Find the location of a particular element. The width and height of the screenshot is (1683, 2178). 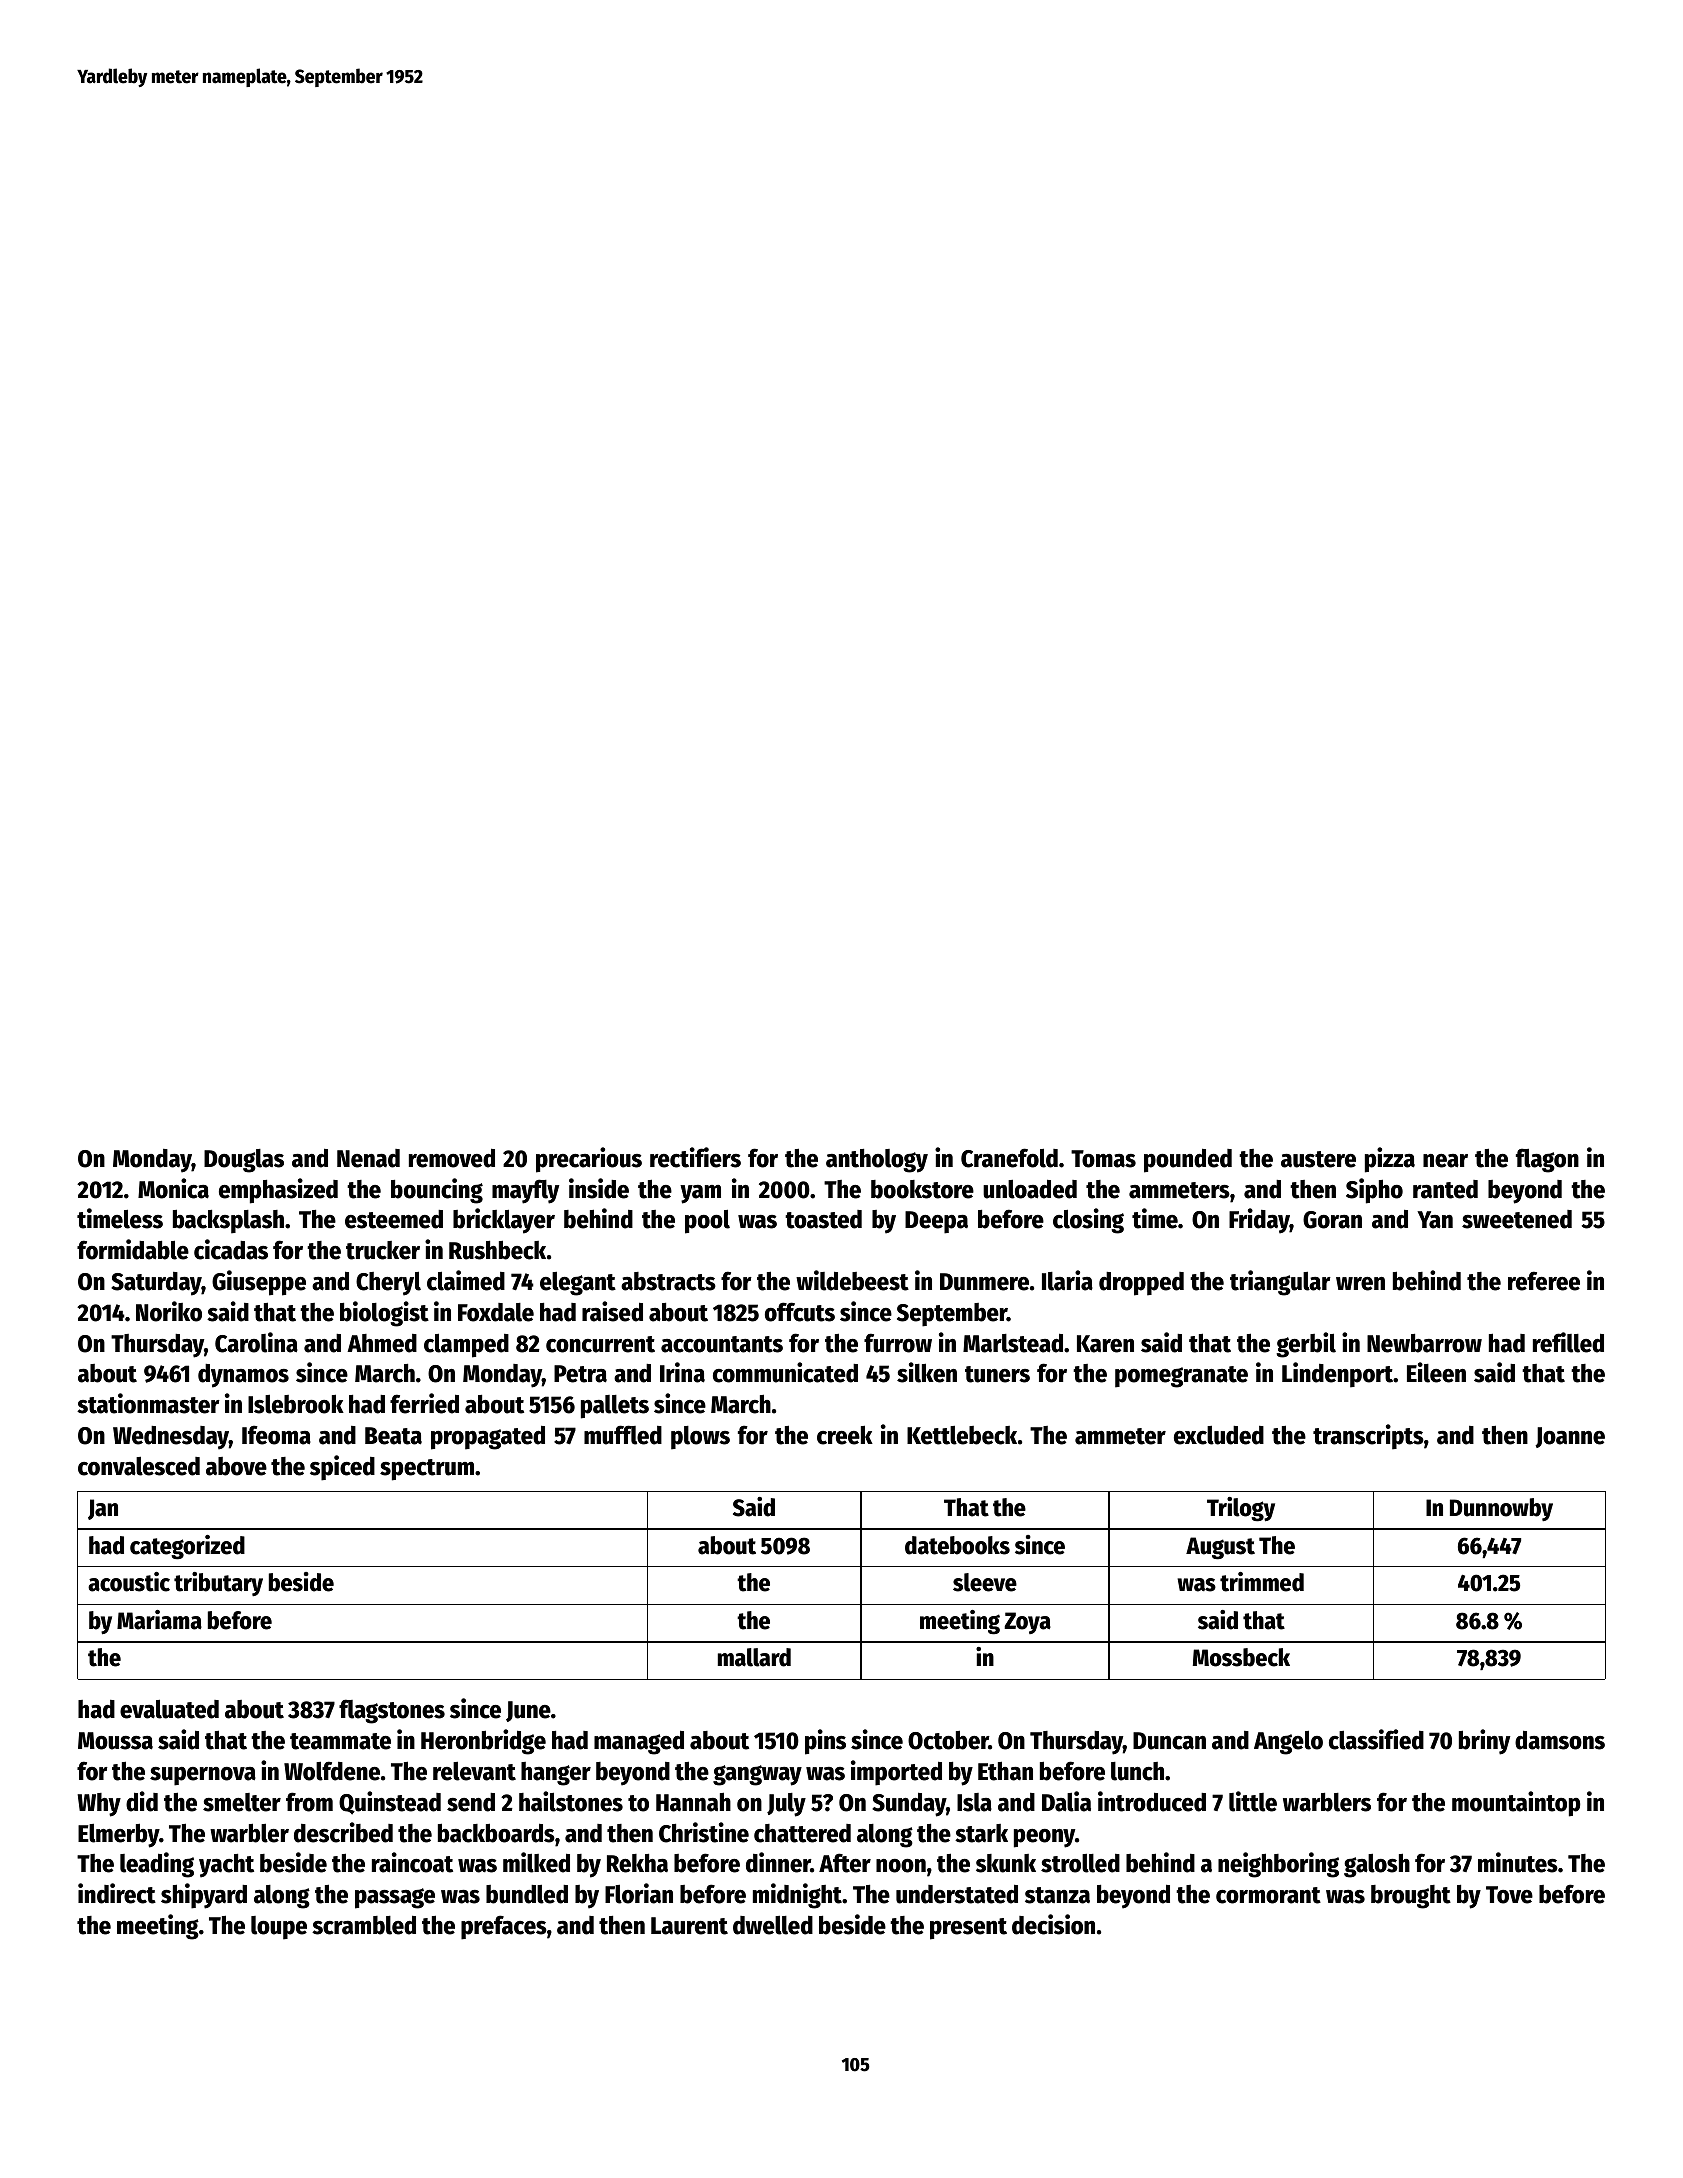

dynamos is located at coordinates (243, 1376).
